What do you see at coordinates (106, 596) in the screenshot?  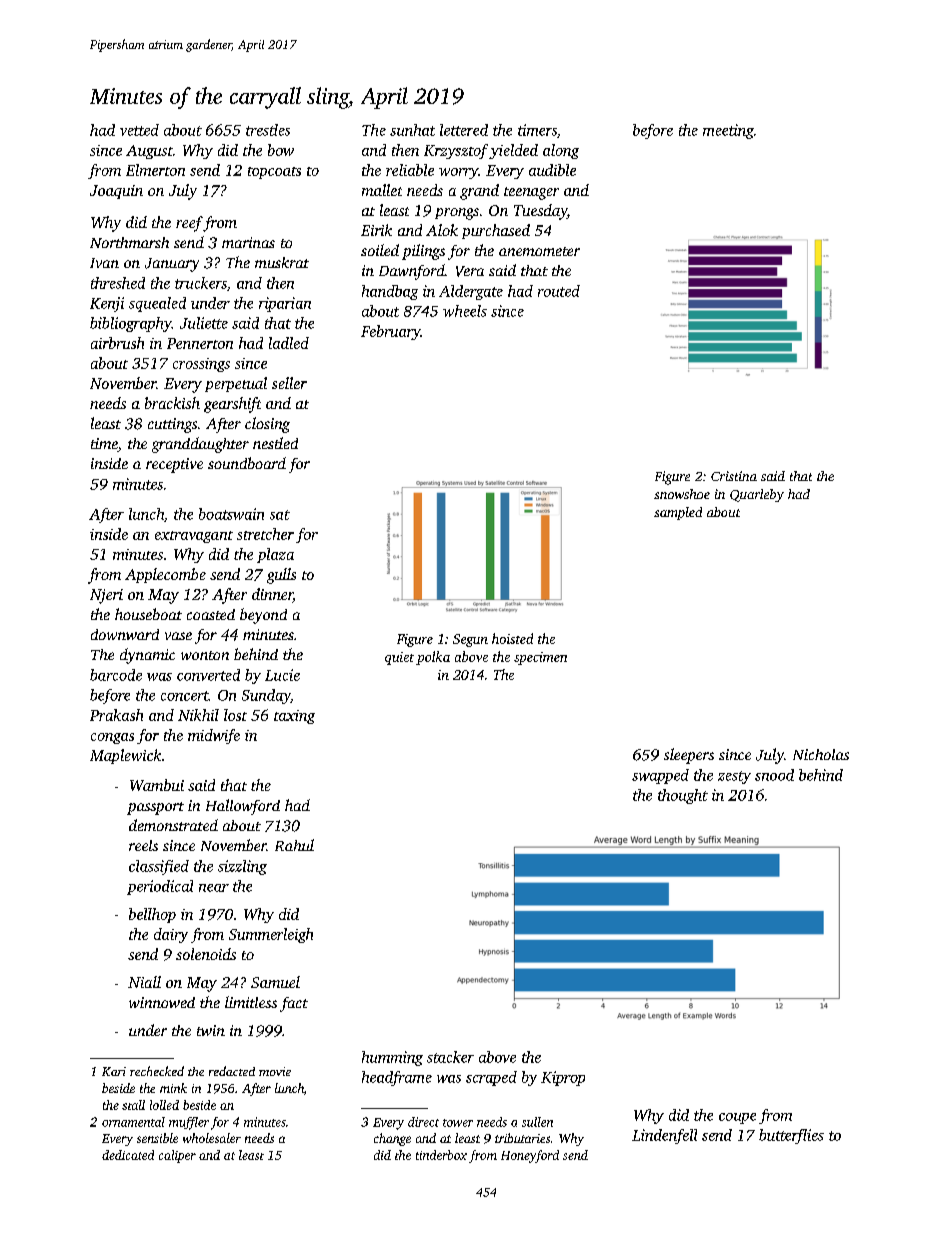 I see `Njeri` at bounding box center [106, 596].
